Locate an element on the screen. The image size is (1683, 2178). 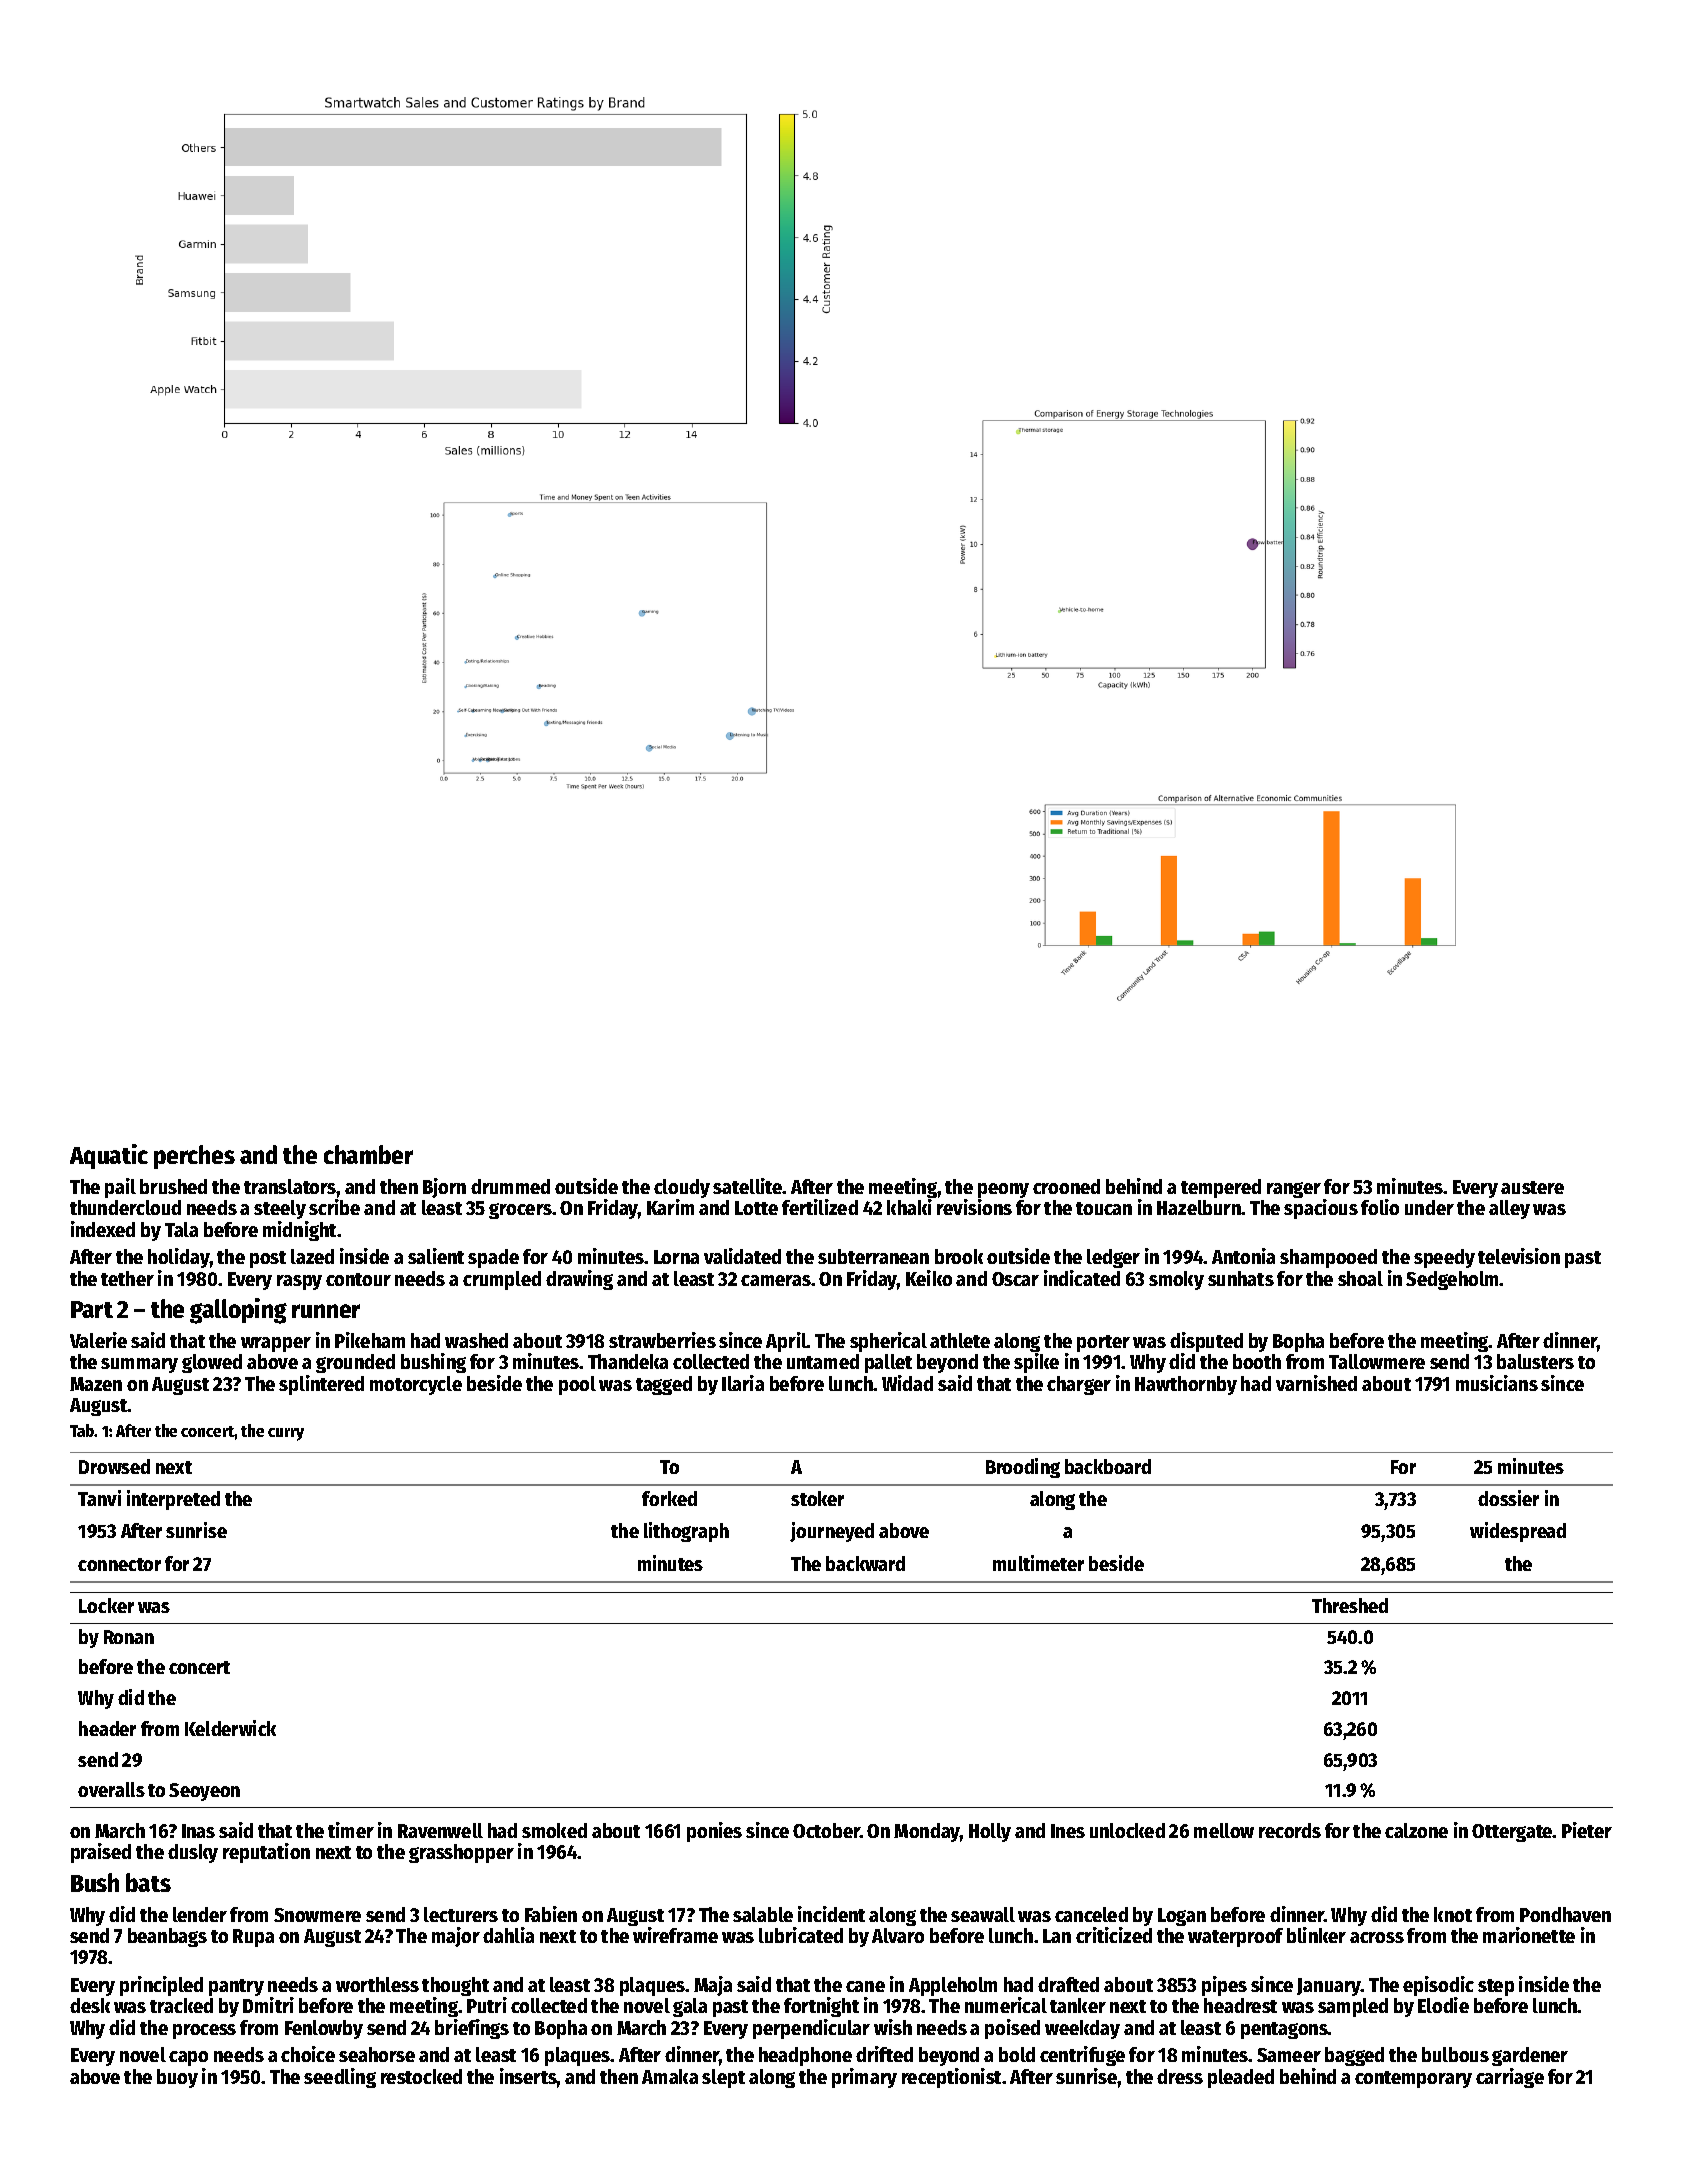
Holly is located at coordinates (990, 1832).
